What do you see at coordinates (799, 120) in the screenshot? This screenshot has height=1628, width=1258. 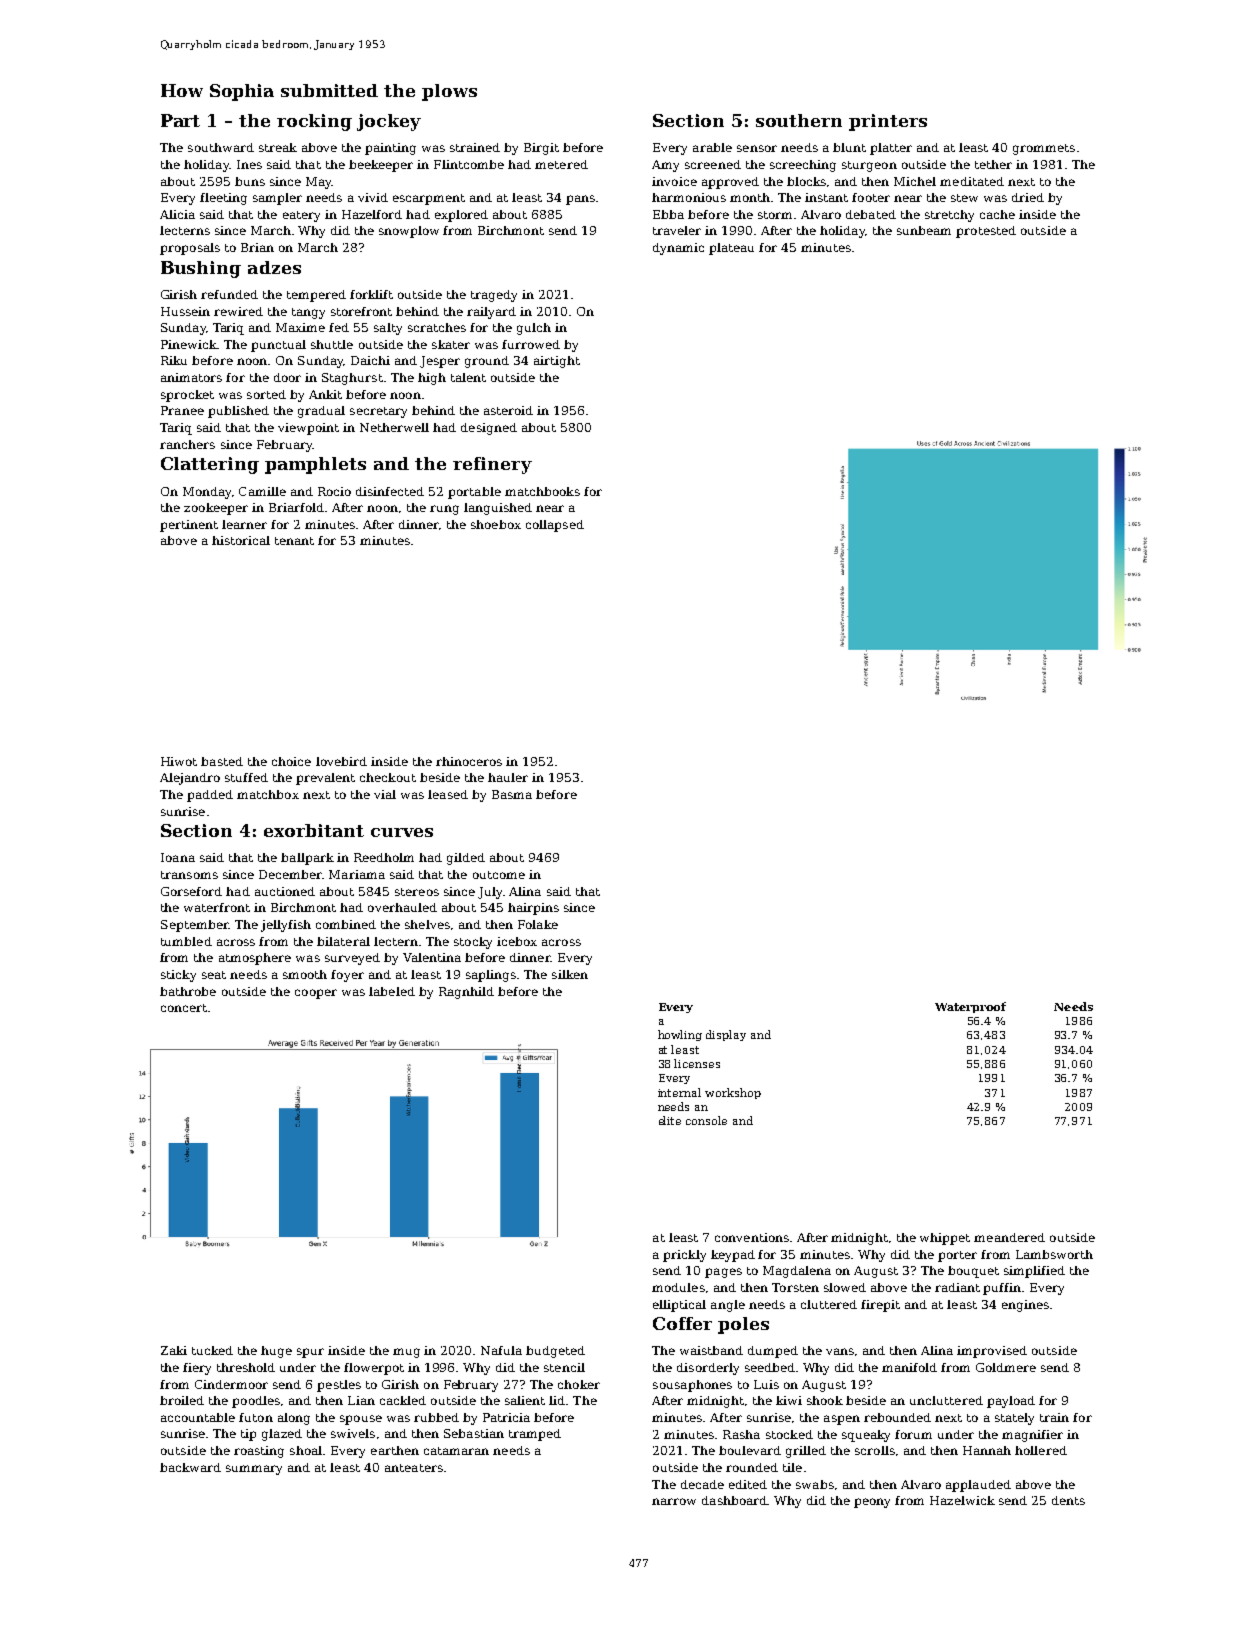 I see `southern` at bounding box center [799, 120].
